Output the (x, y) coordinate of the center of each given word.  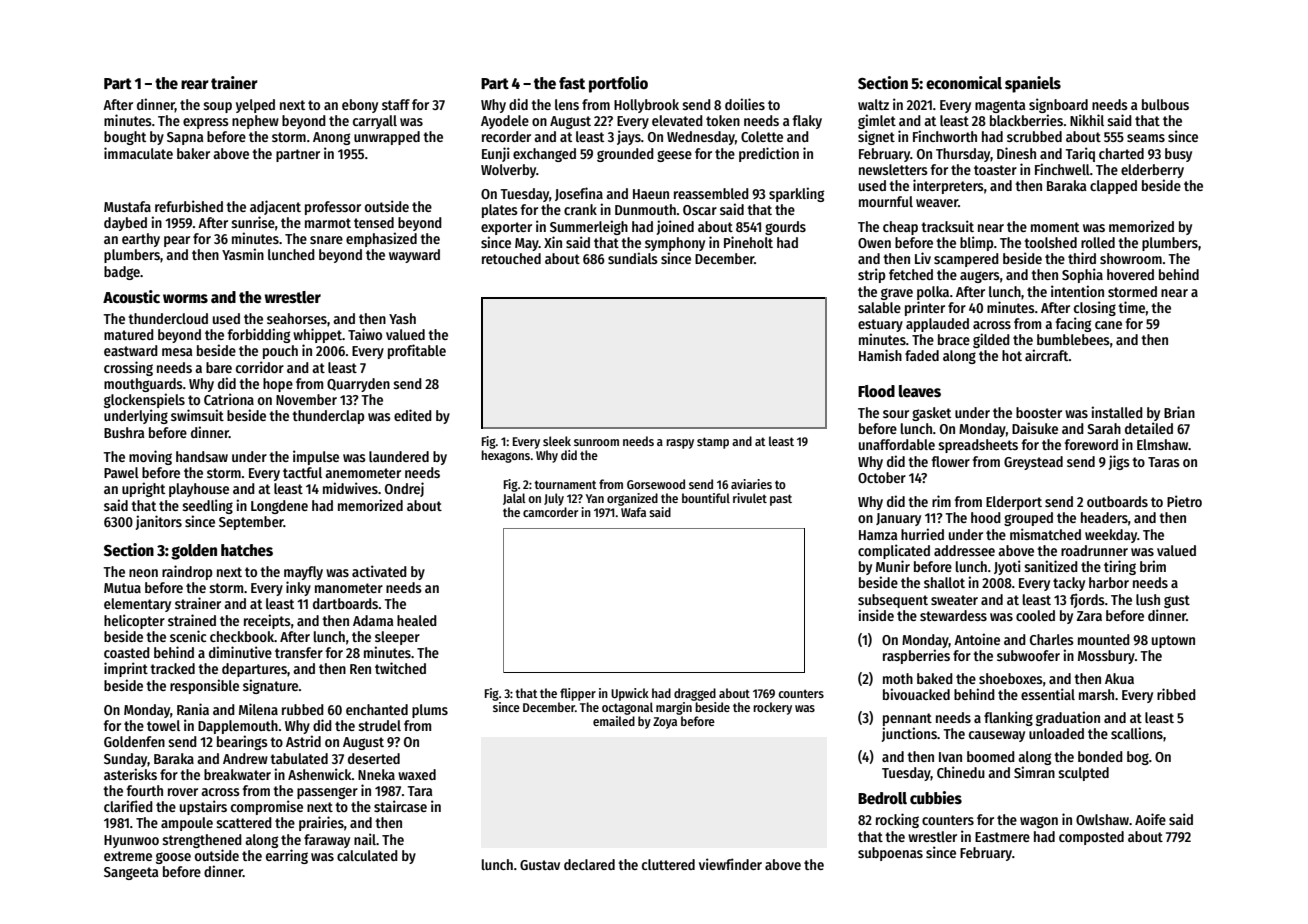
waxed (417, 774)
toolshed (1050, 242)
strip (871, 275)
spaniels (1033, 84)
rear (195, 84)
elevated (677, 120)
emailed (614, 721)
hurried (922, 534)
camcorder (550, 512)
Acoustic (131, 297)
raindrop (187, 572)
